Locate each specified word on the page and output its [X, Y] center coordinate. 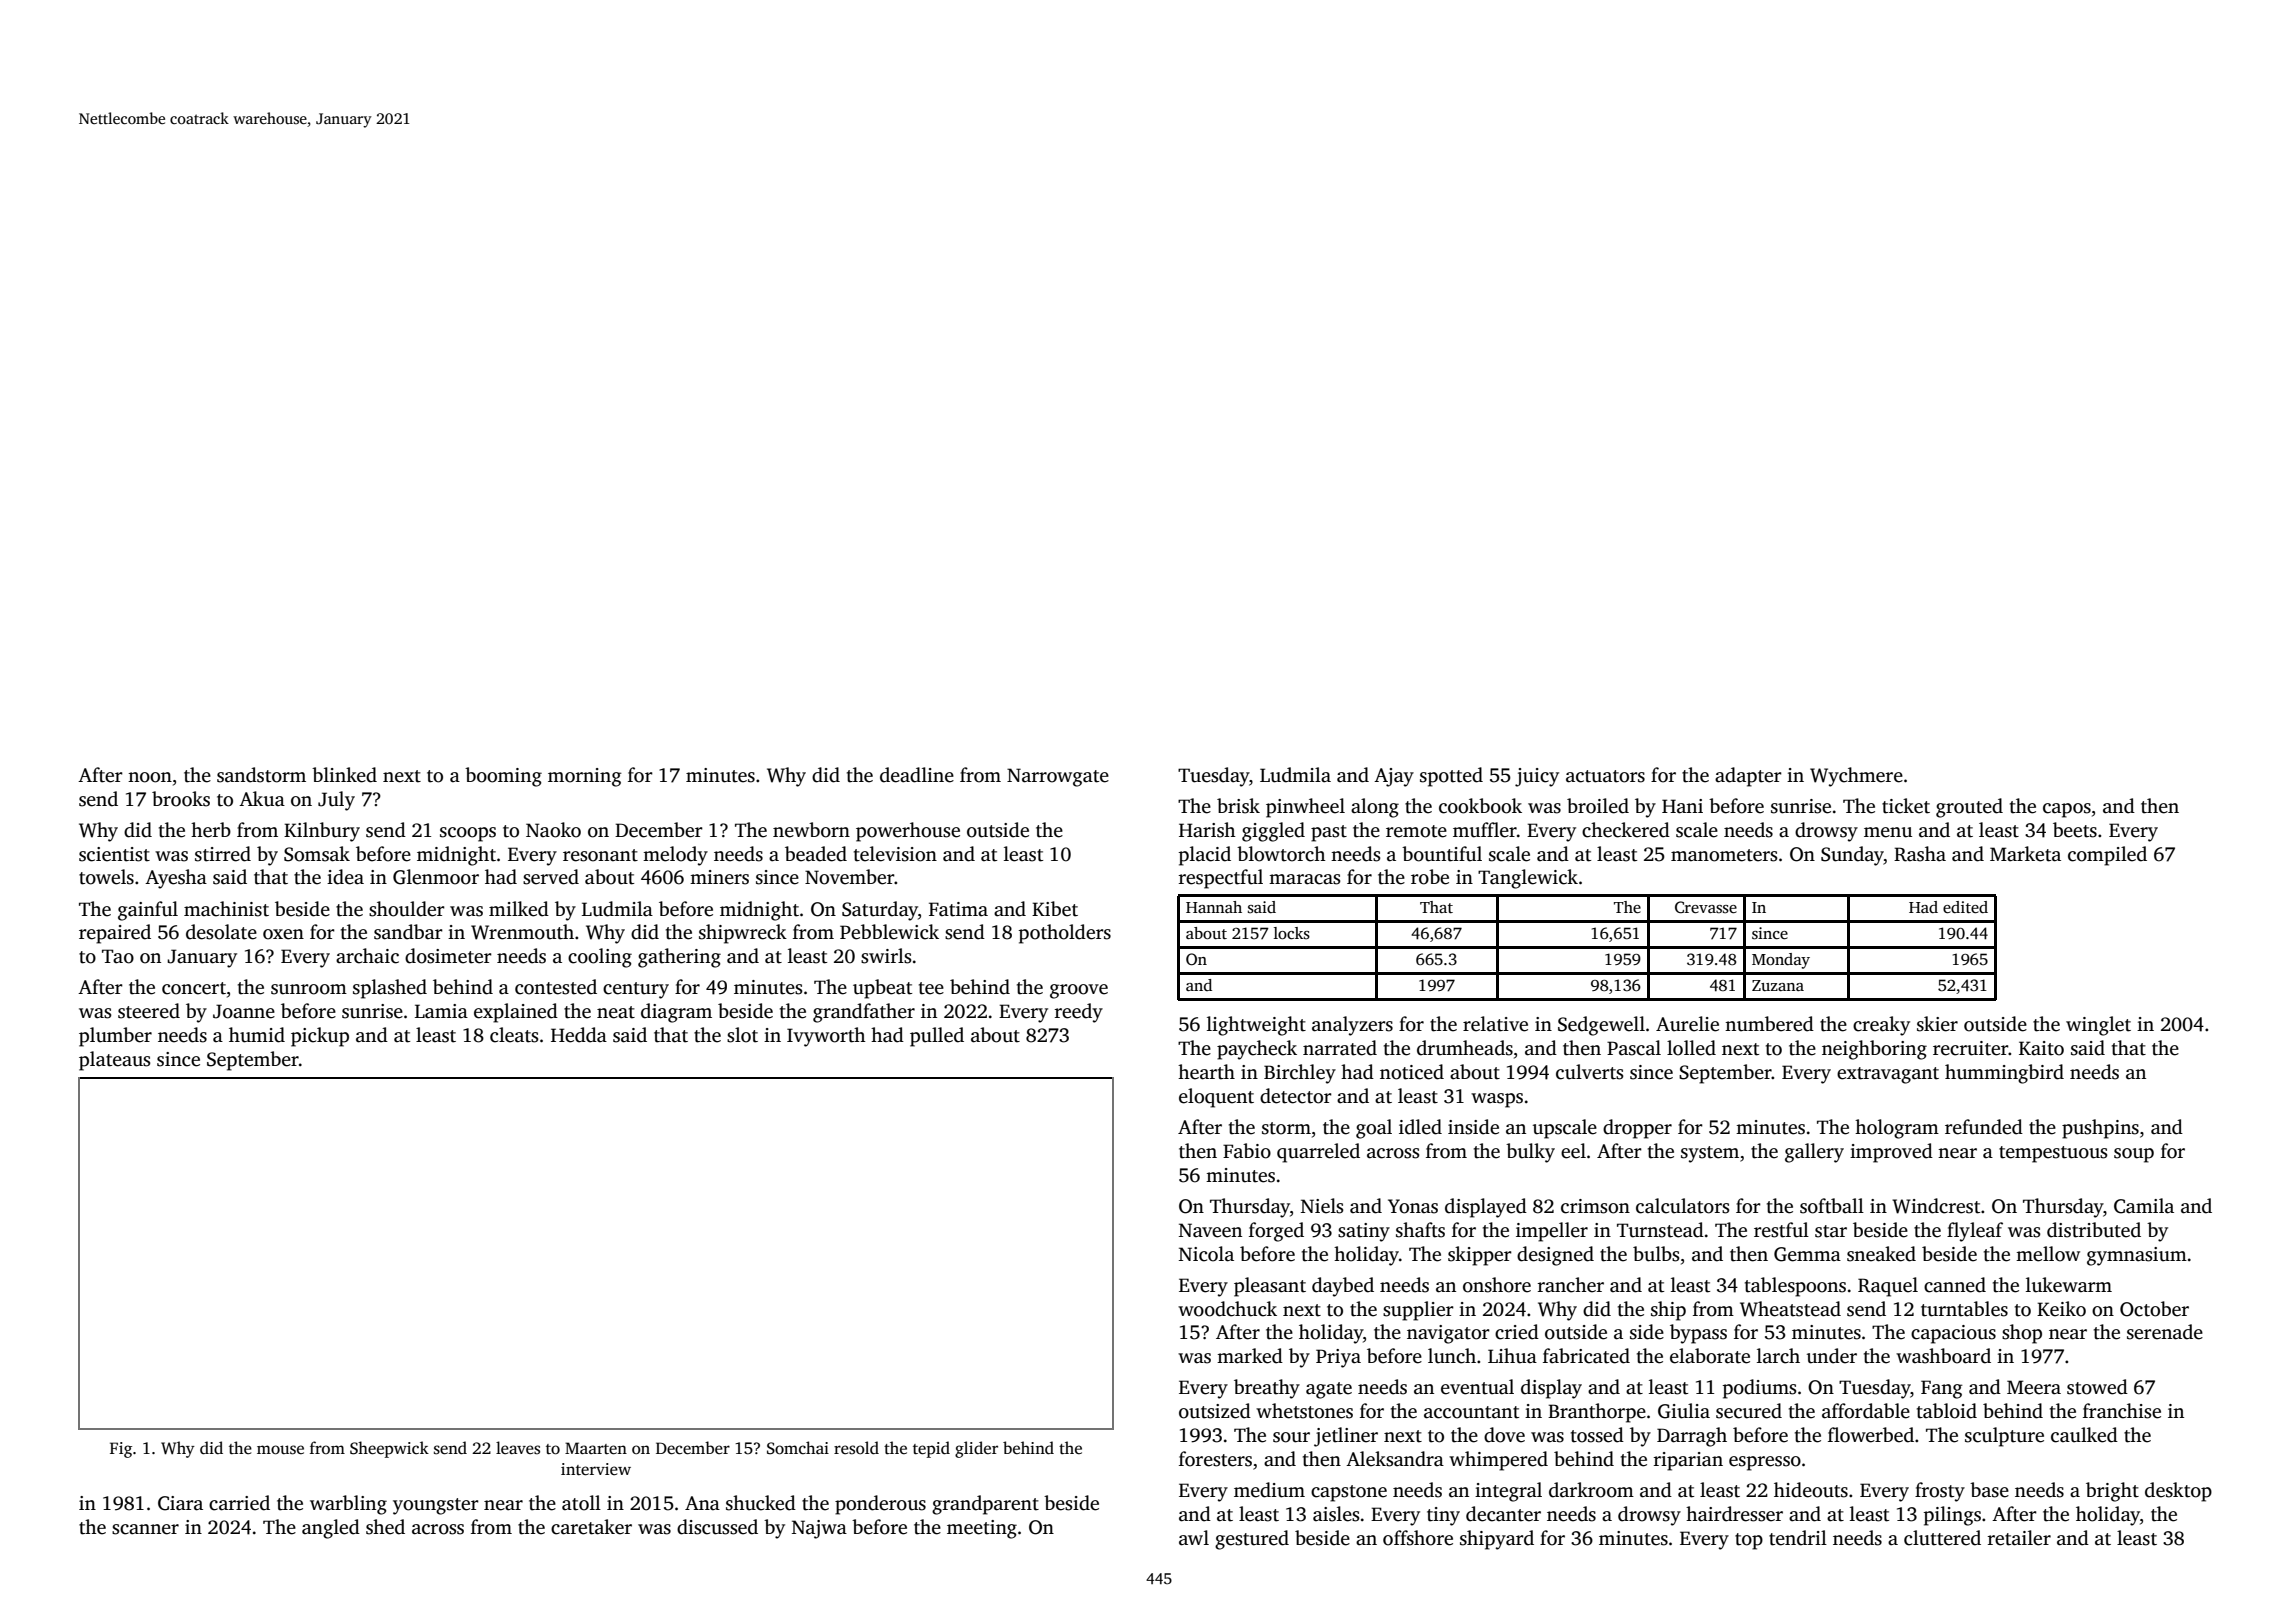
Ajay [1394, 777]
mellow [2048, 1254]
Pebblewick [889, 932]
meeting [982, 1529]
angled [331, 1529]
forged [1276, 1232]
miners [719, 877]
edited [1965, 907]
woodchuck [1227, 1309]
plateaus [114, 1061]
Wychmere [1856, 777]
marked [1250, 1356]
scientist [114, 854]
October [2154, 1309]
